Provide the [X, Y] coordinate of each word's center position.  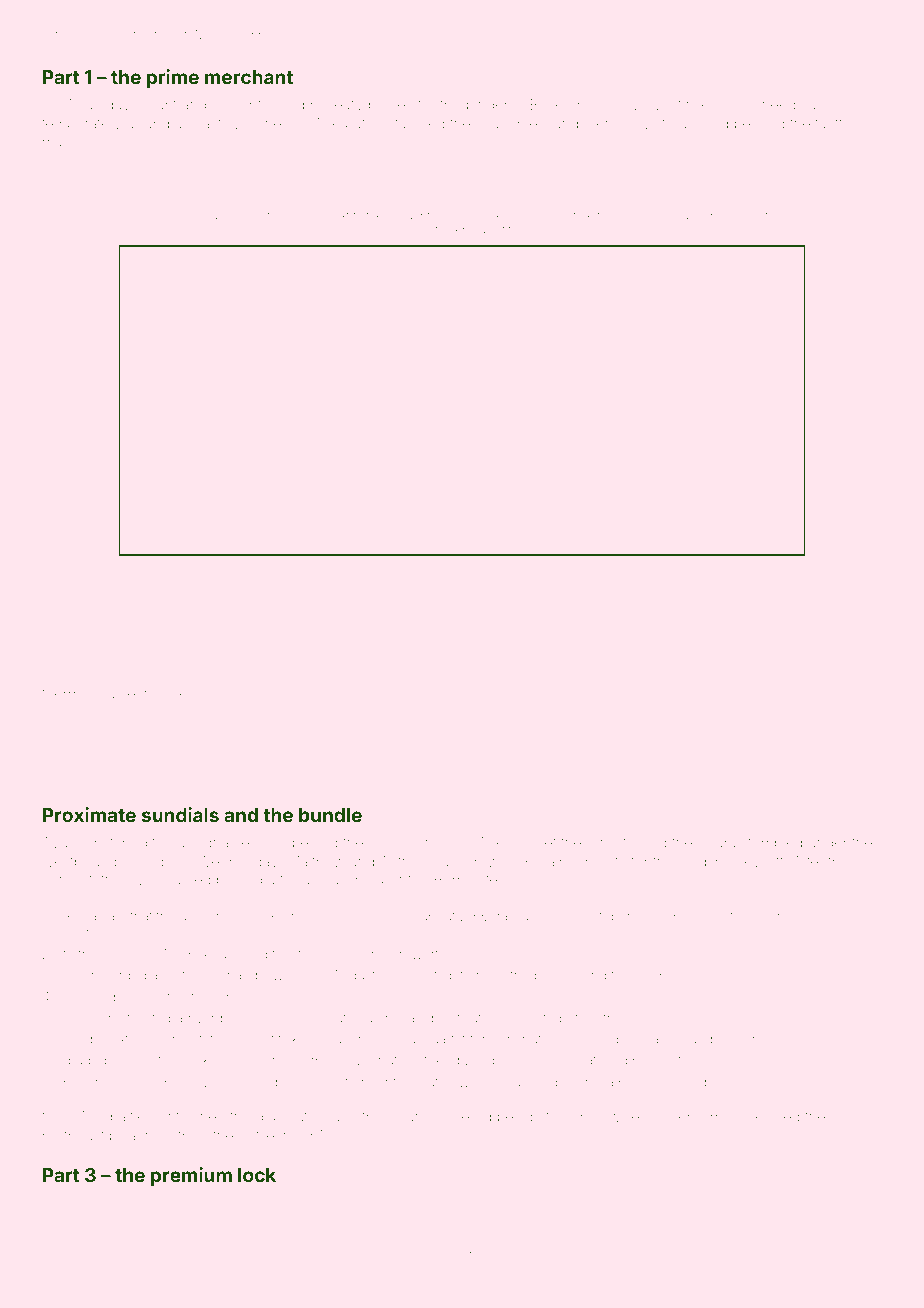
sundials [180, 814]
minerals [277, 123]
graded [85, 1061]
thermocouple [88, 695]
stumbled [772, 842]
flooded [741, 215]
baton [364, 123]
